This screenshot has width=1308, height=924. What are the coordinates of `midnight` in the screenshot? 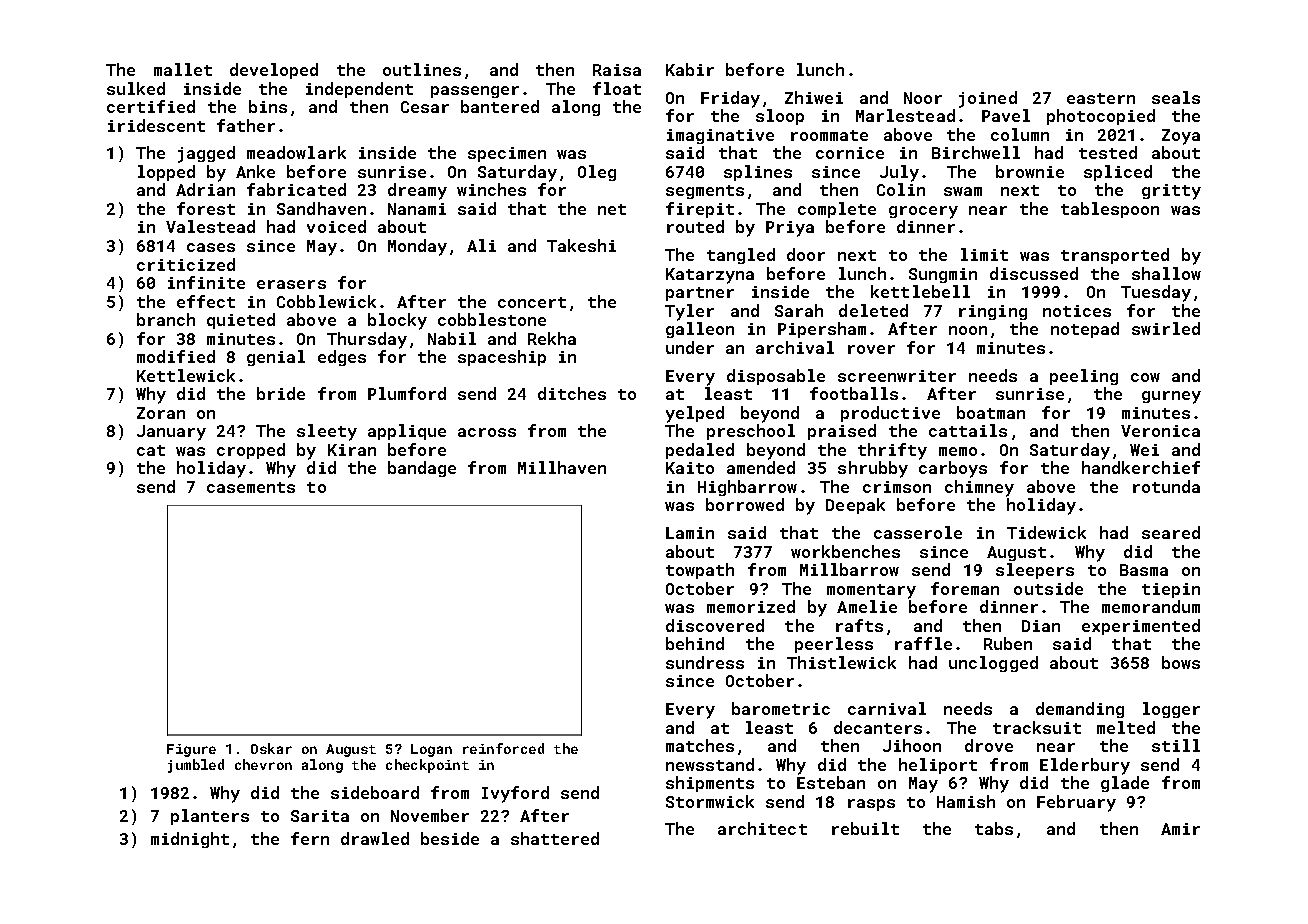 It's located at (190, 840).
